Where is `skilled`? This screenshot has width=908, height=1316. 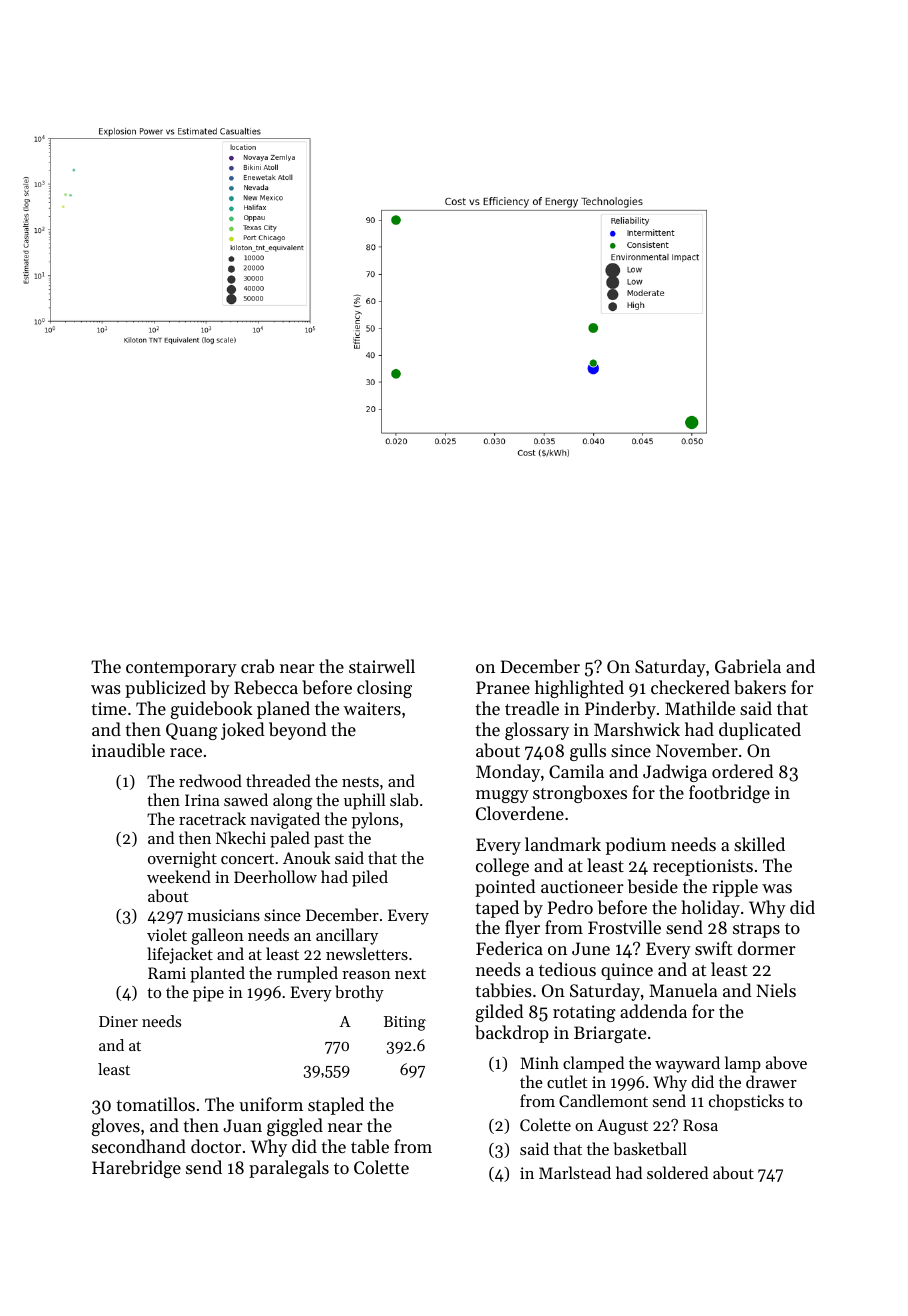
skilled is located at coordinates (759, 844).
